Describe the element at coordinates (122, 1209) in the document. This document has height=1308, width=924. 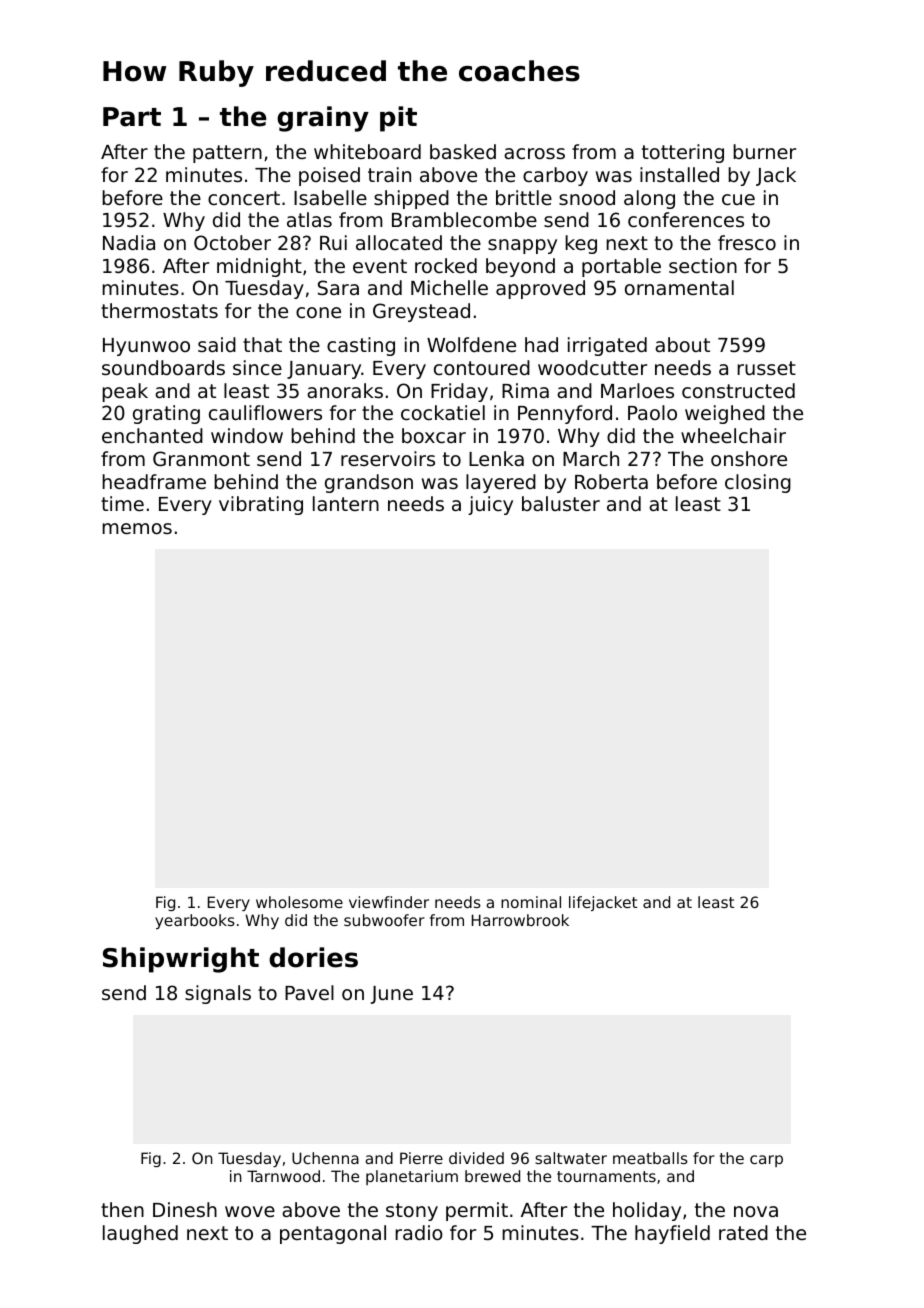
I see `then` at that location.
